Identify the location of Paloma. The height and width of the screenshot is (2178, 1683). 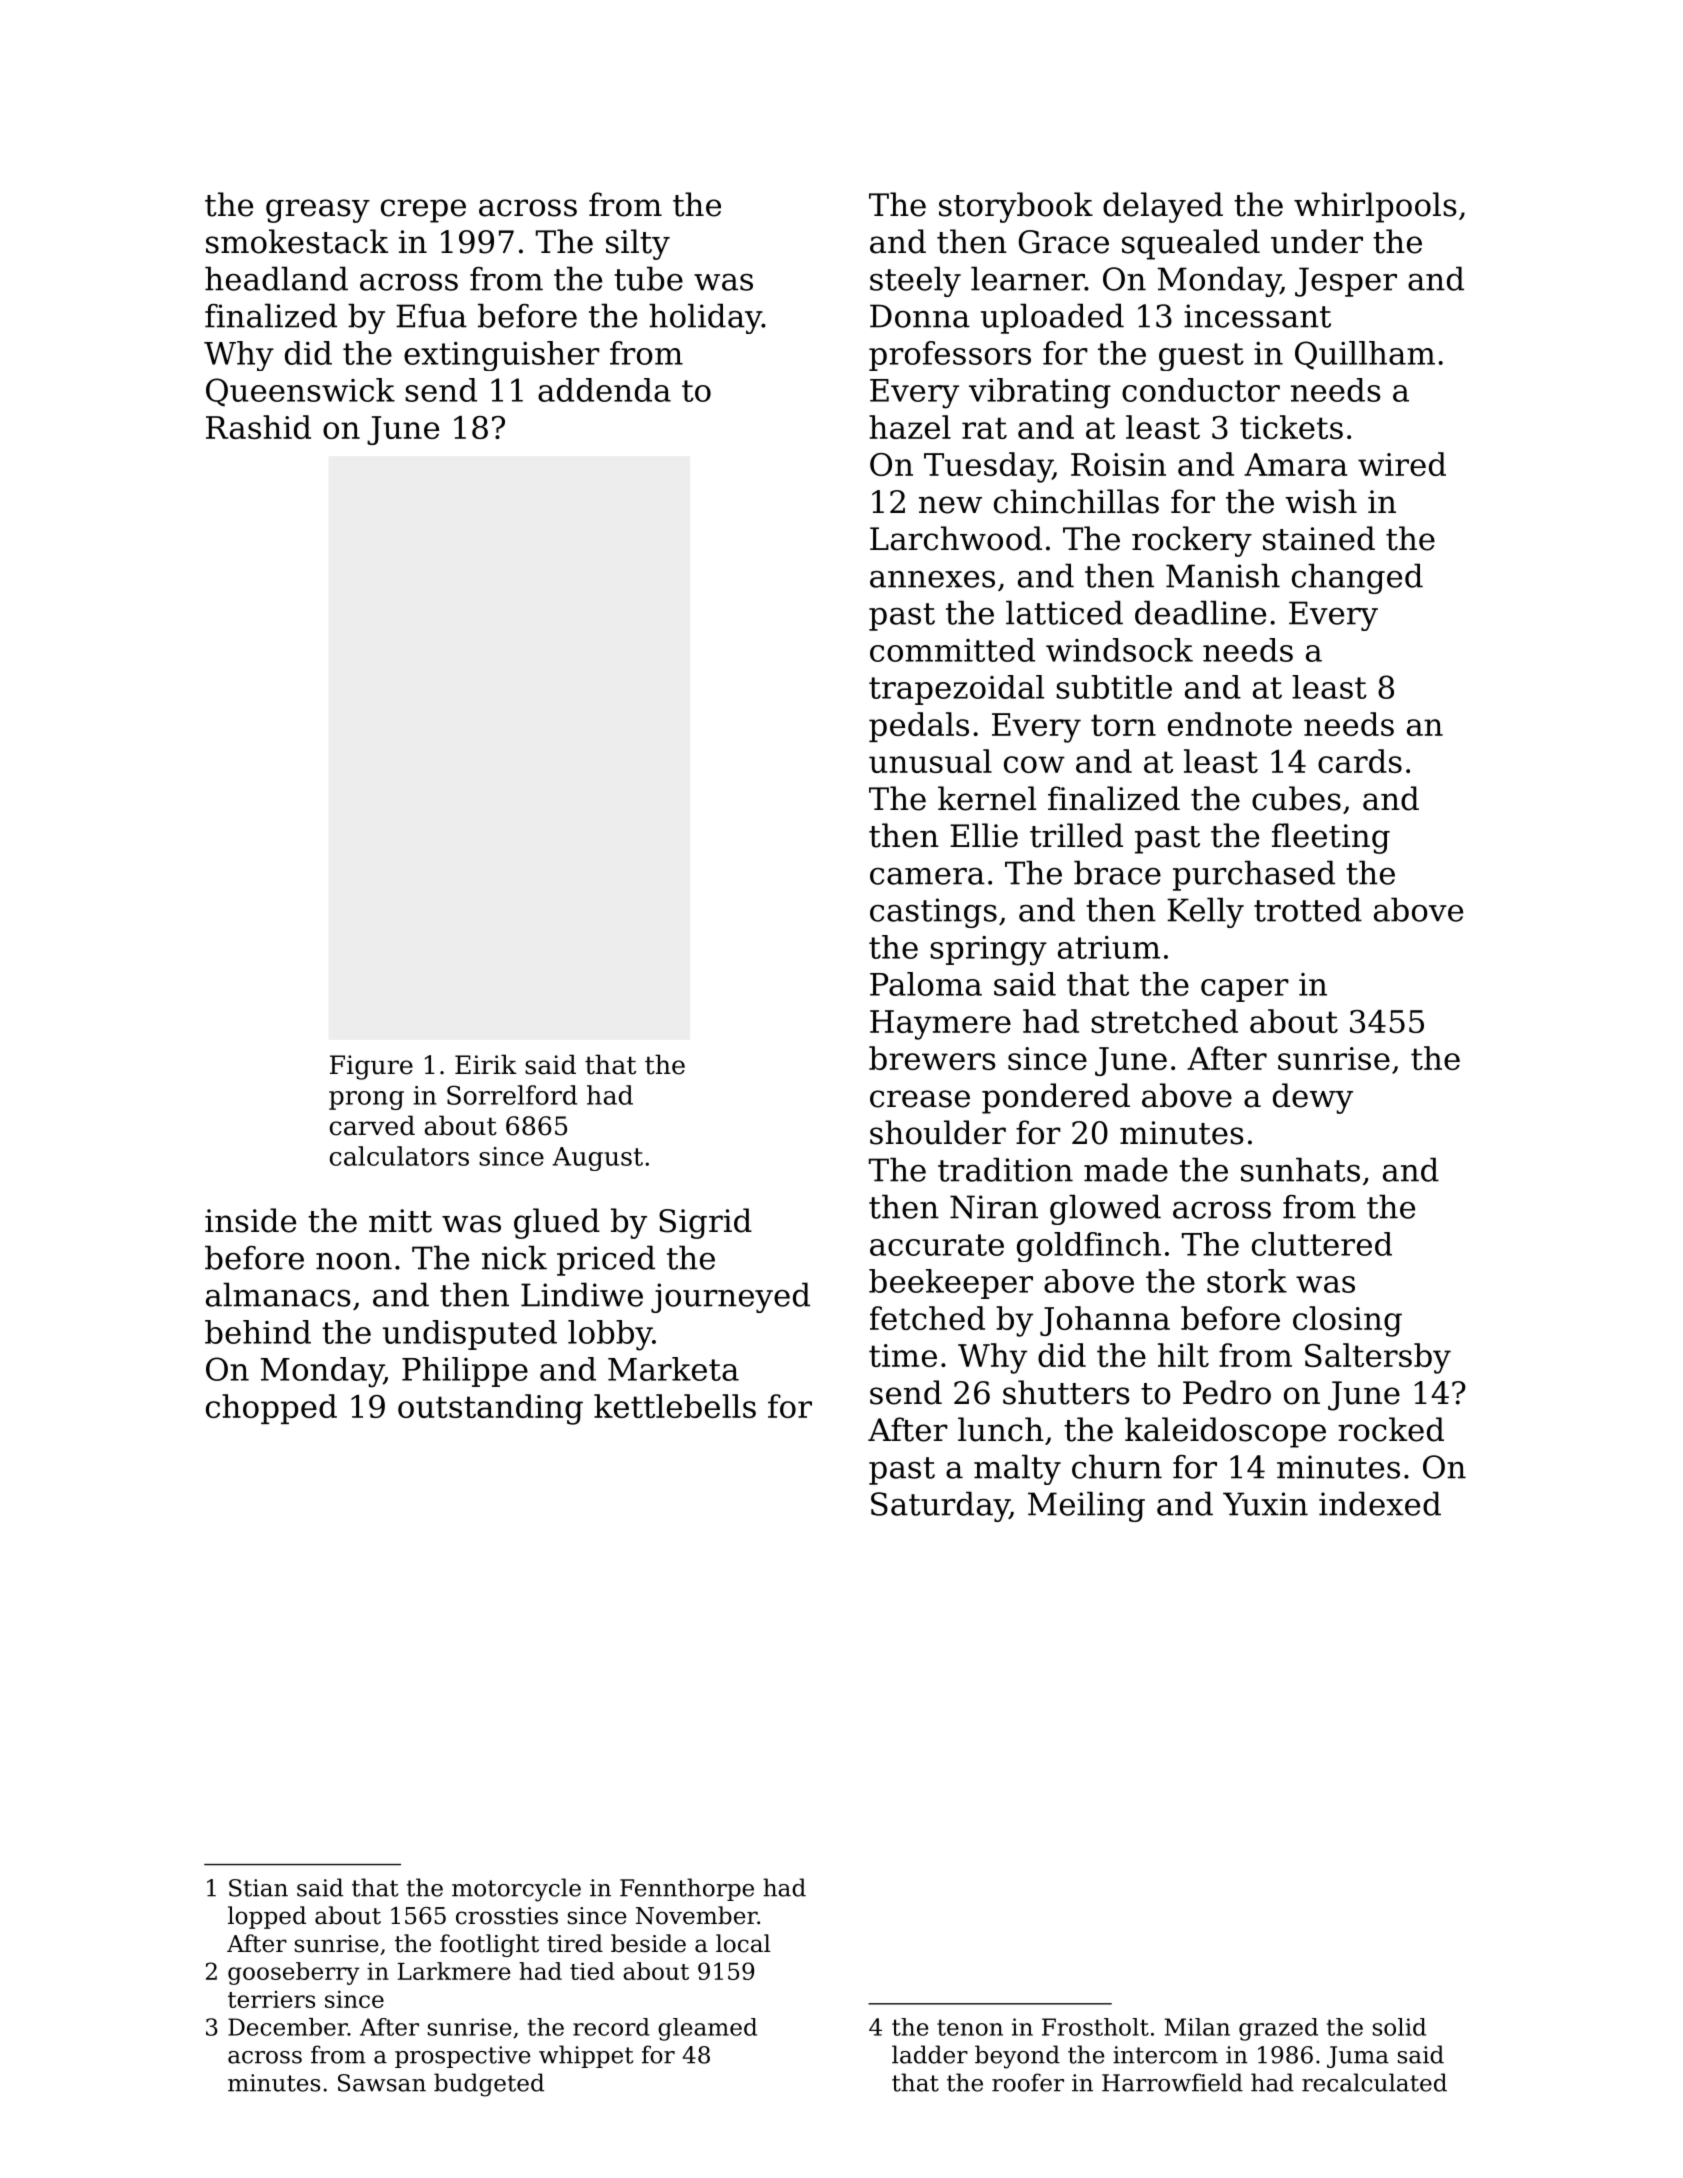
(926, 984).
